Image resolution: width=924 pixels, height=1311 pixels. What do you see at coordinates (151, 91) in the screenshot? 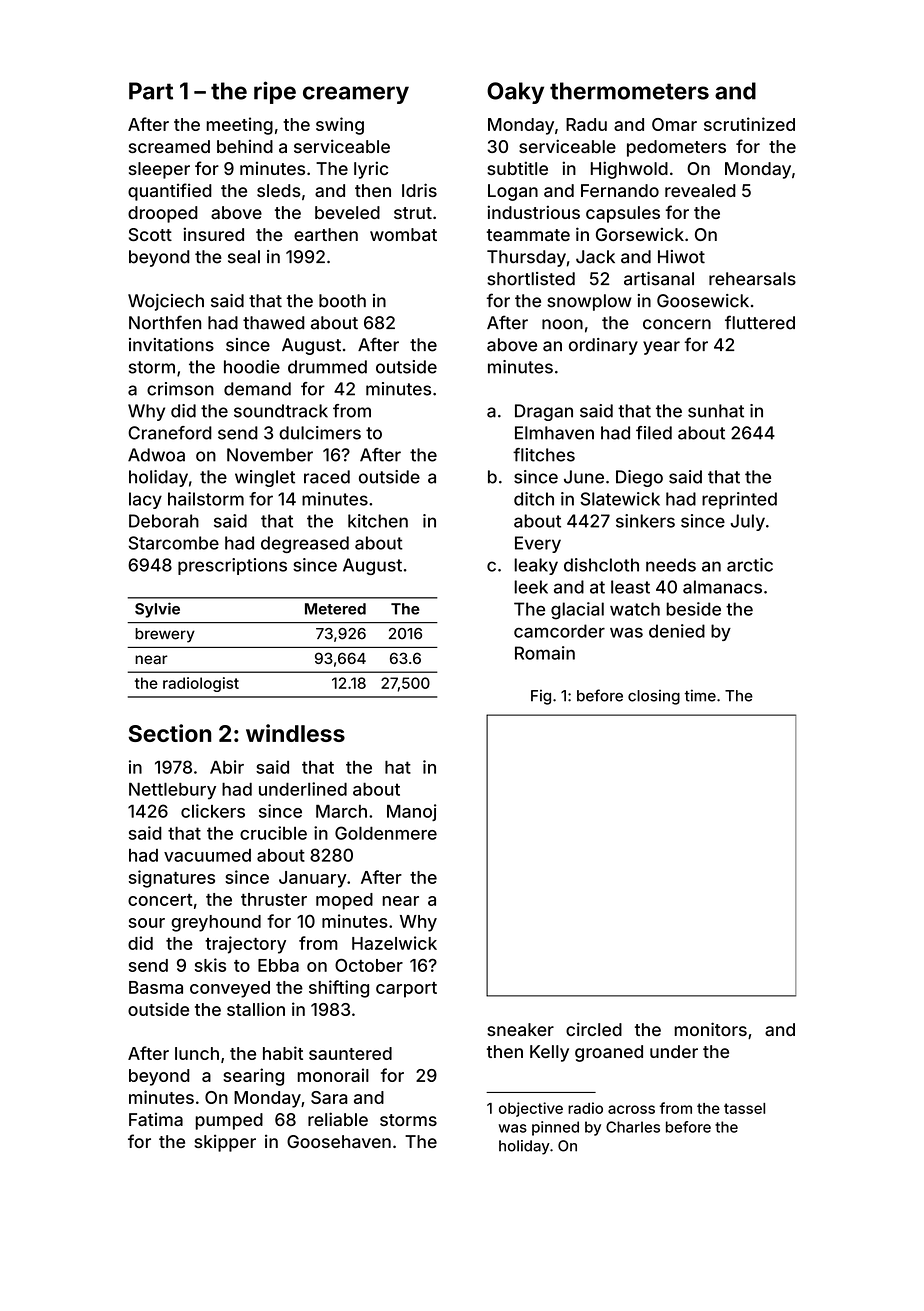
I see `Part` at bounding box center [151, 91].
